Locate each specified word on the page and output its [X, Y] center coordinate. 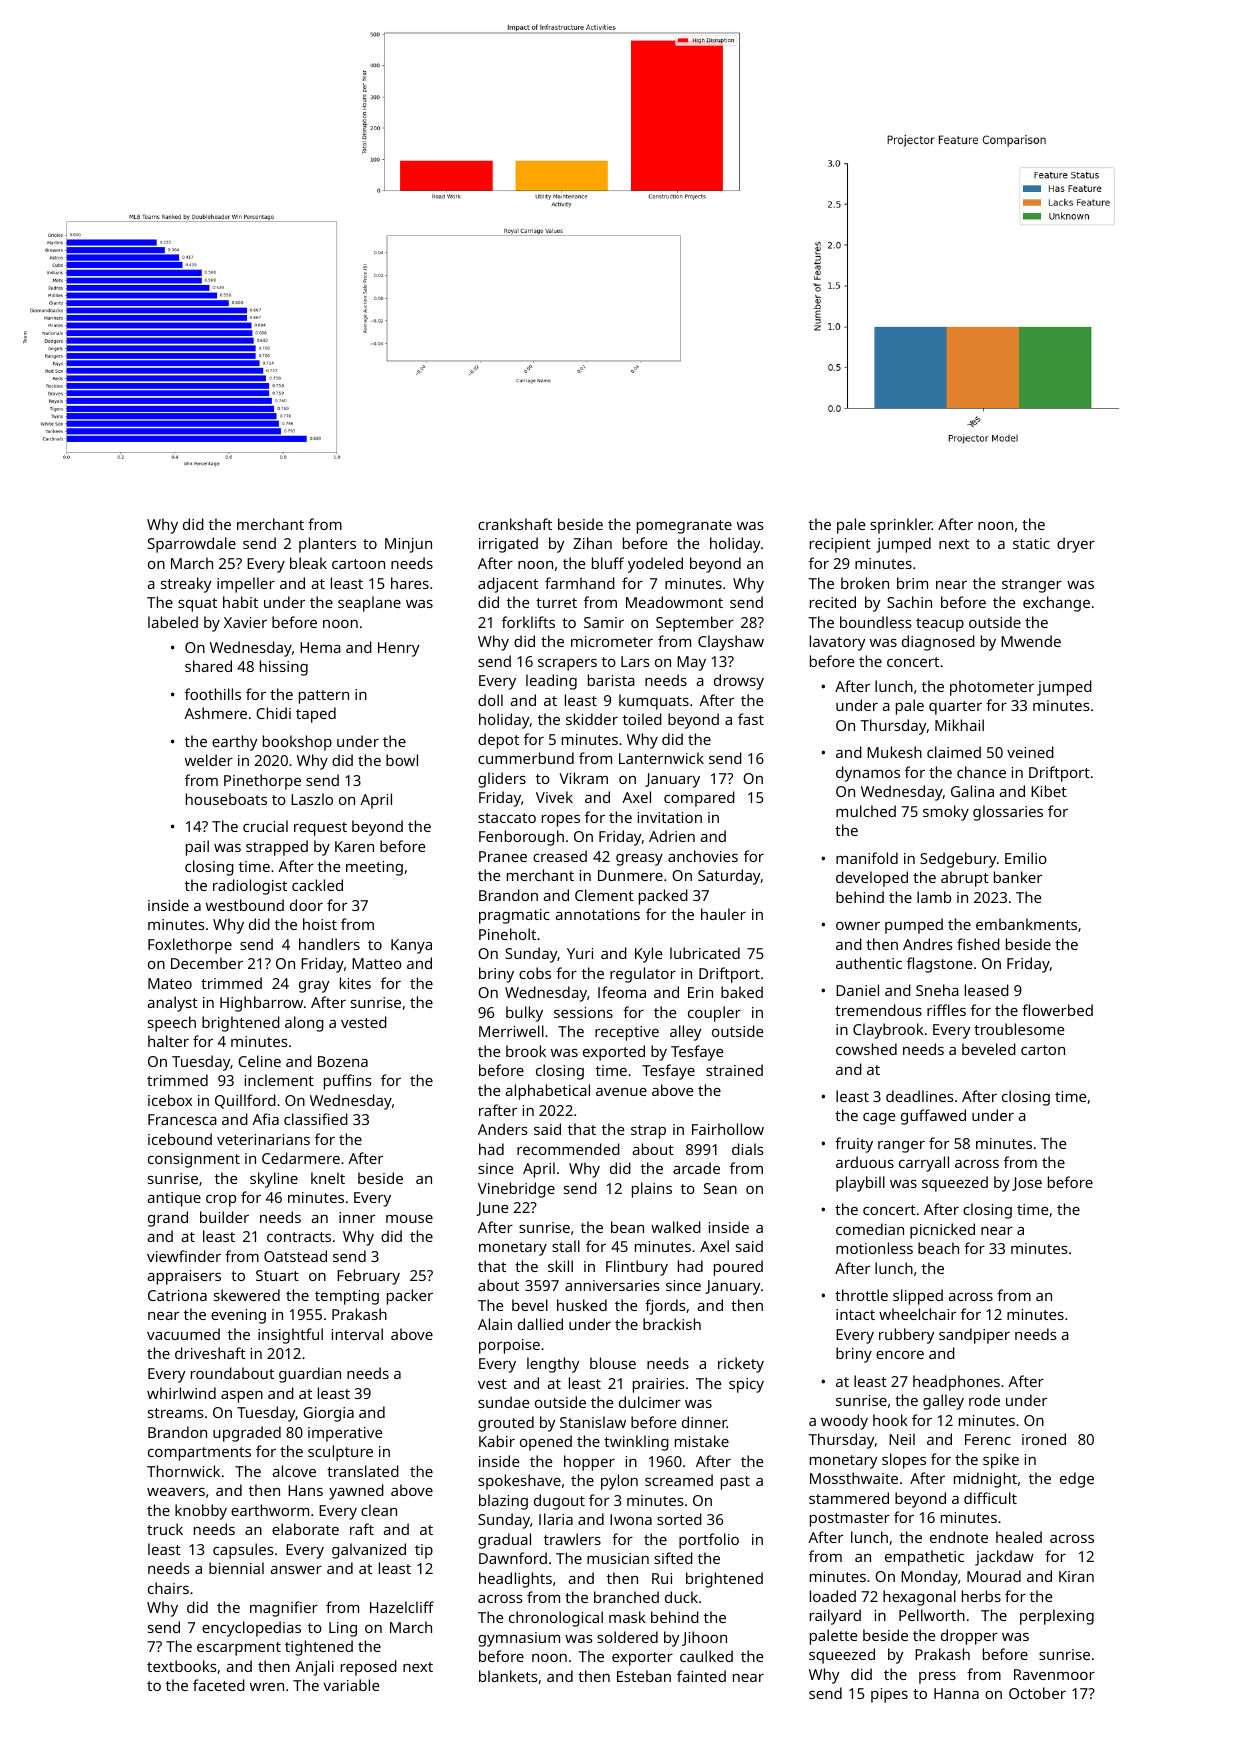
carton [1043, 1050]
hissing [284, 668]
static [1031, 543]
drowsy [739, 682]
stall [566, 1246]
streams [176, 1413]
